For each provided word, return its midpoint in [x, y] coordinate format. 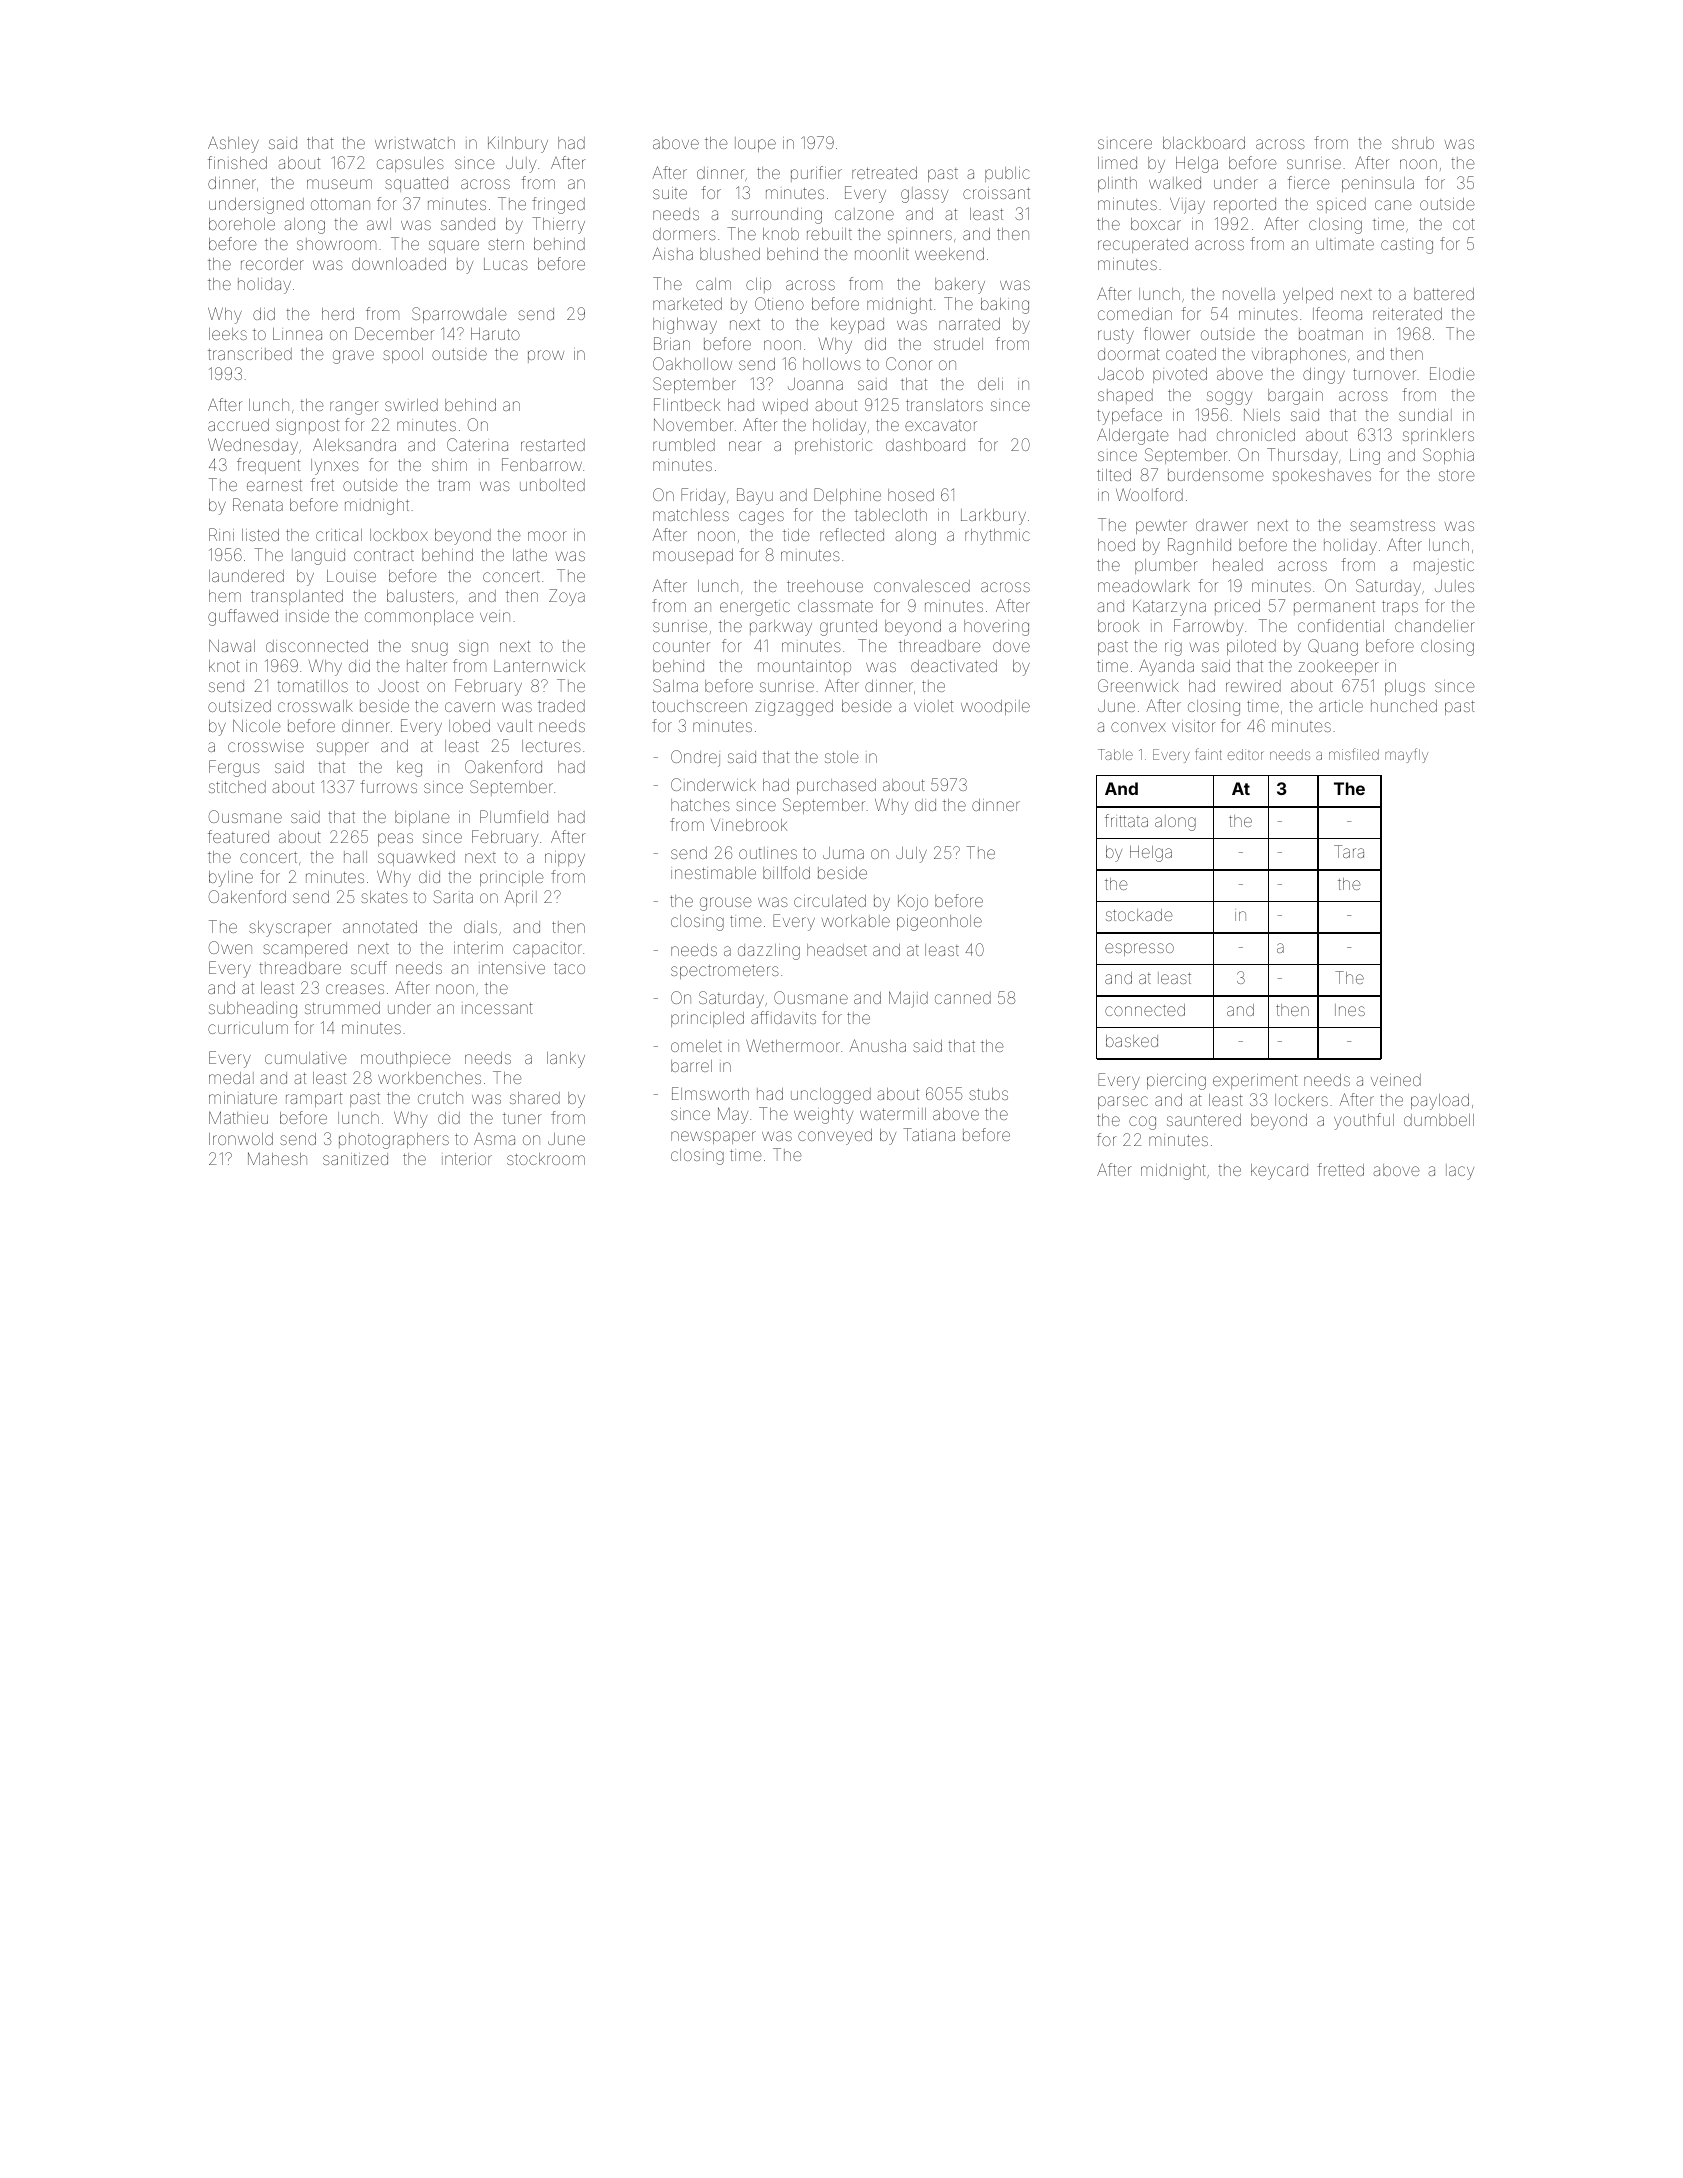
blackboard [1204, 143]
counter [681, 646]
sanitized [355, 1159]
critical [339, 535]
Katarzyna [1169, 608]
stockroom [546, 1159]
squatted [416, 184]
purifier [816, 174]
